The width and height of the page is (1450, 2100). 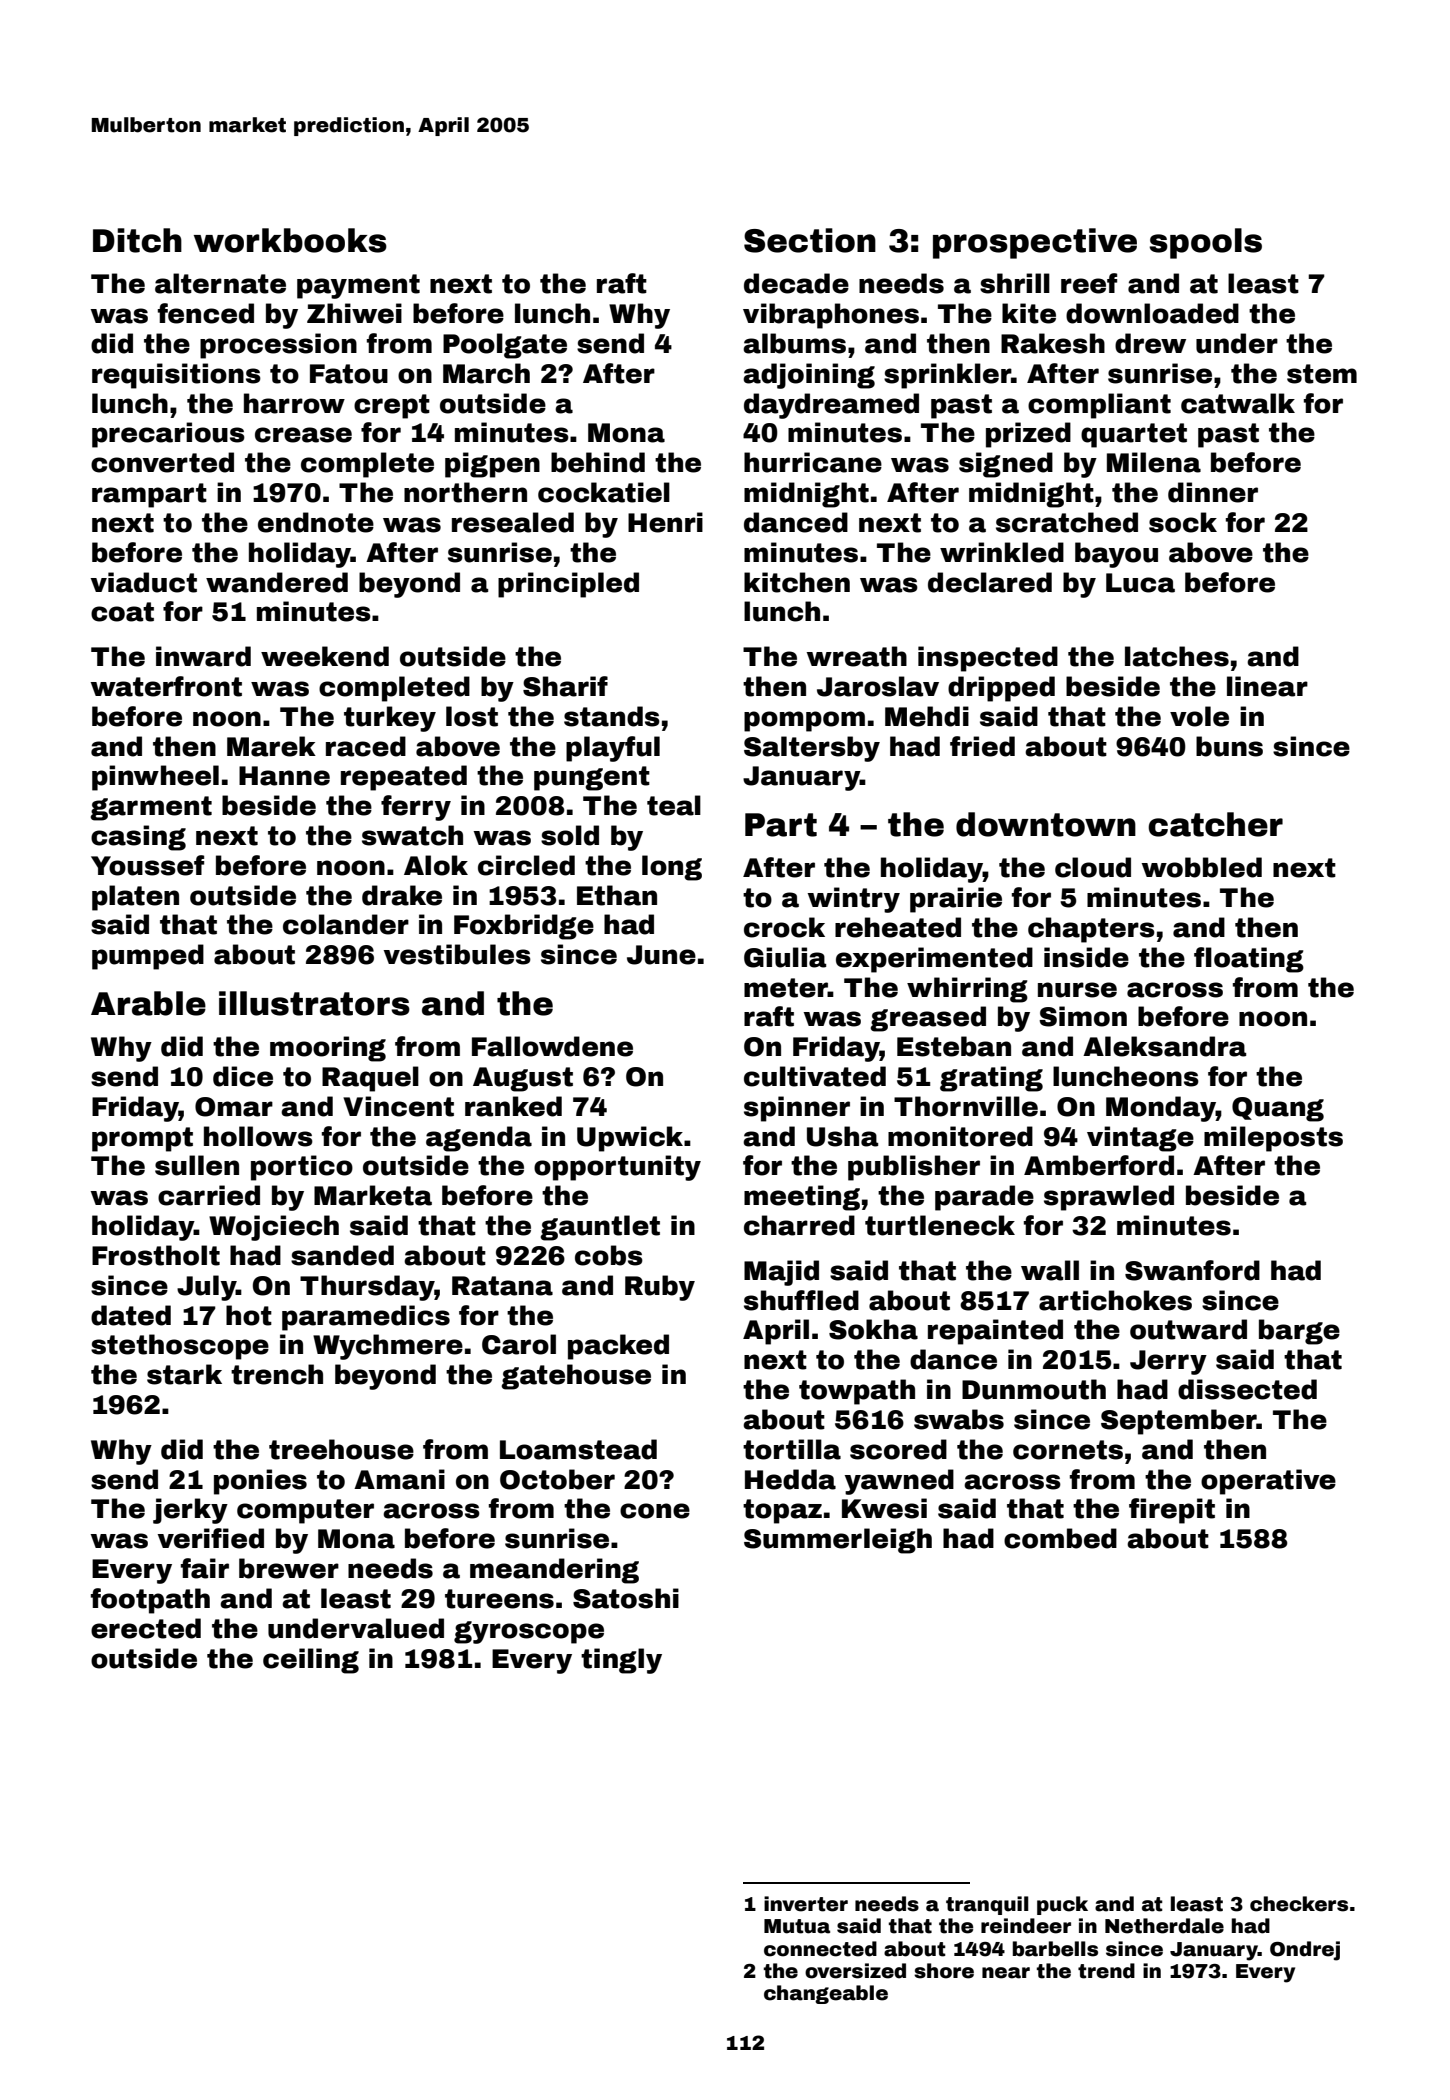 I want to click on pompom, so click(x=804, y=721).
